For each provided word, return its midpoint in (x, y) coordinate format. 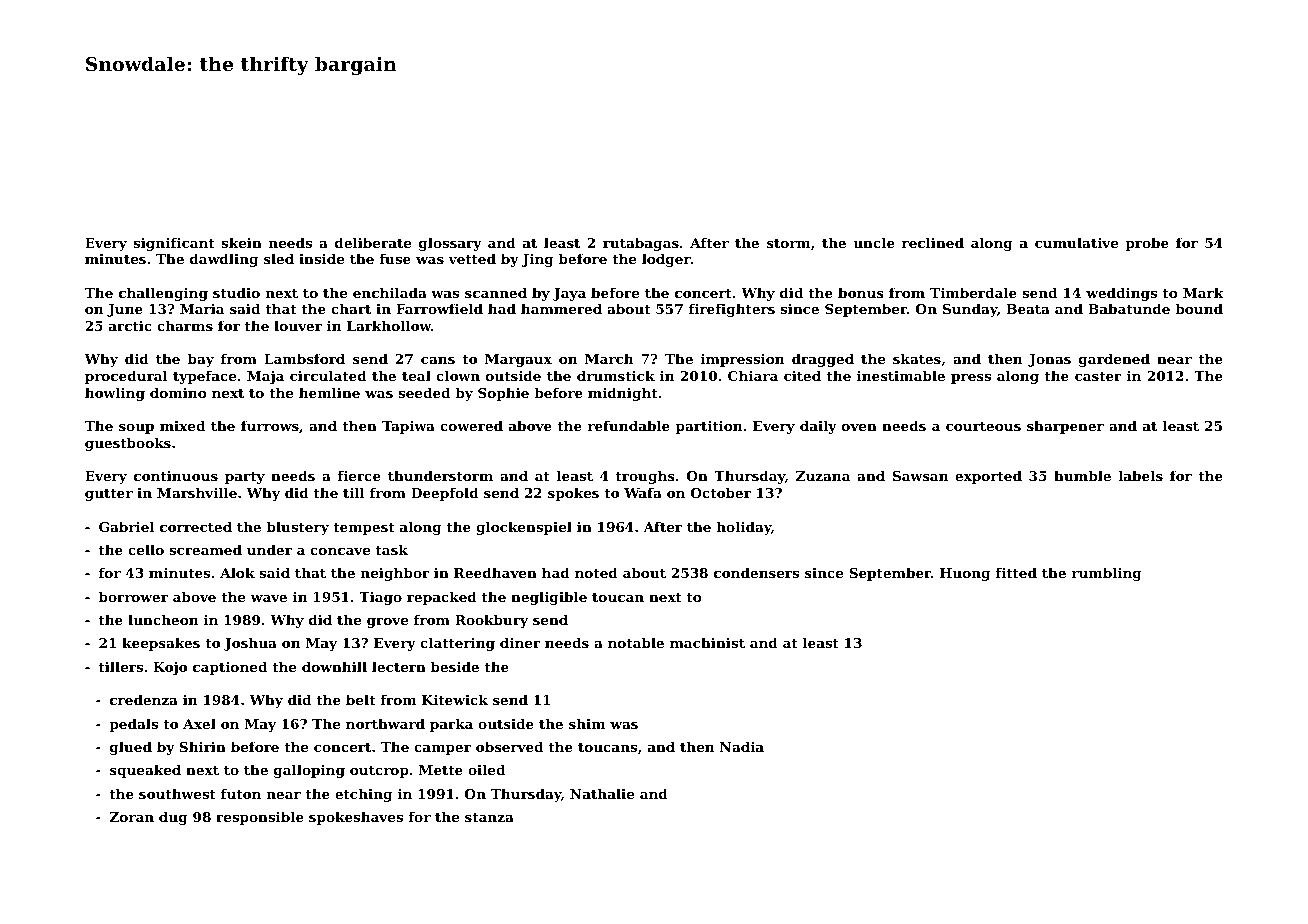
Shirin (202, 746)
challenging (163, 294)
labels (1141, 475)
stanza (489, 817)
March (609, 358)
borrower (133, 596)
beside (455, 666)
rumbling (1106, 574)
